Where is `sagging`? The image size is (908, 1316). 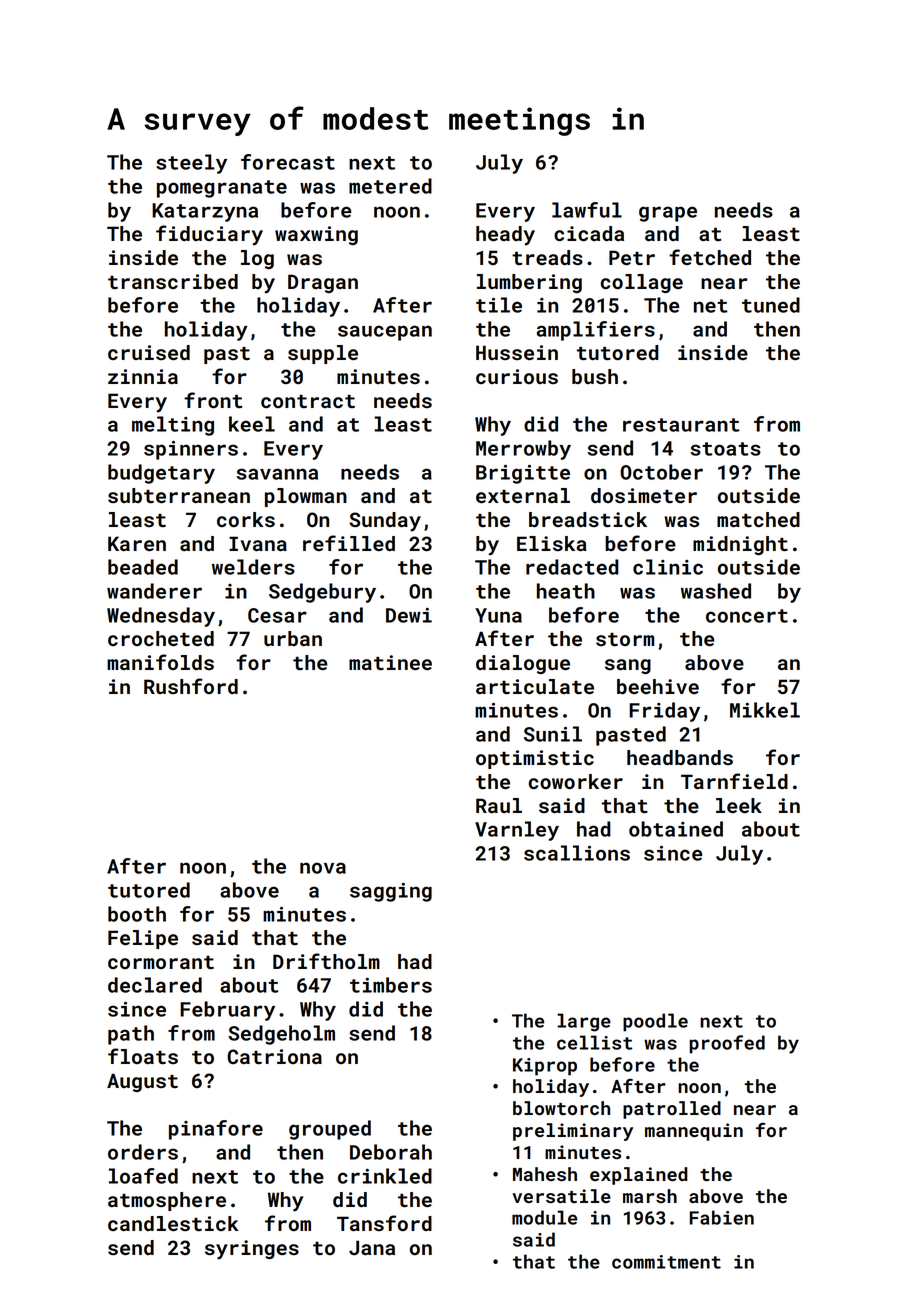
sagging is located at coordinates (391, 892).
